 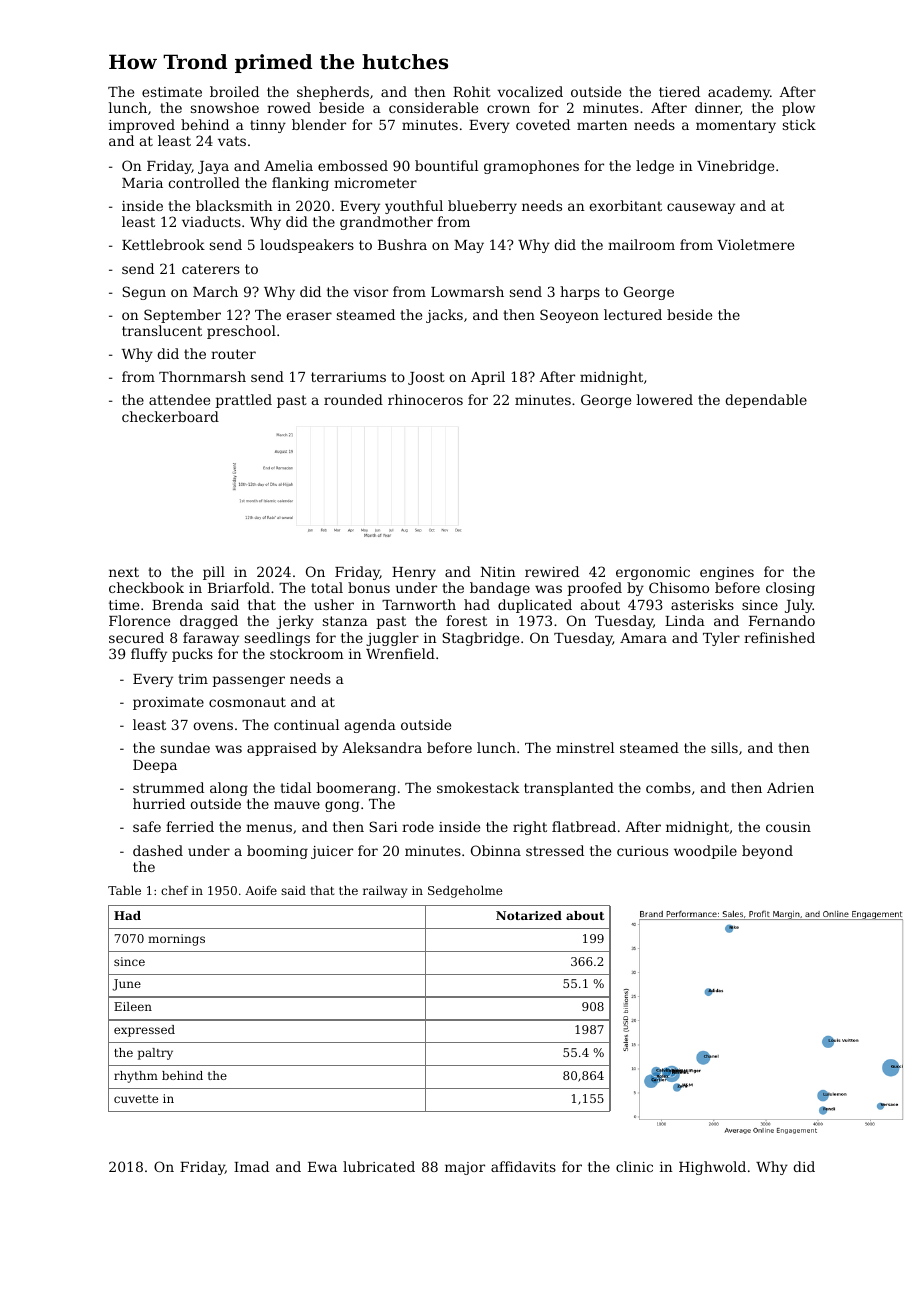 What do you see at coordinates (705, 852) in the document?
I see `woodpile` at bounding box center [705, 852].
